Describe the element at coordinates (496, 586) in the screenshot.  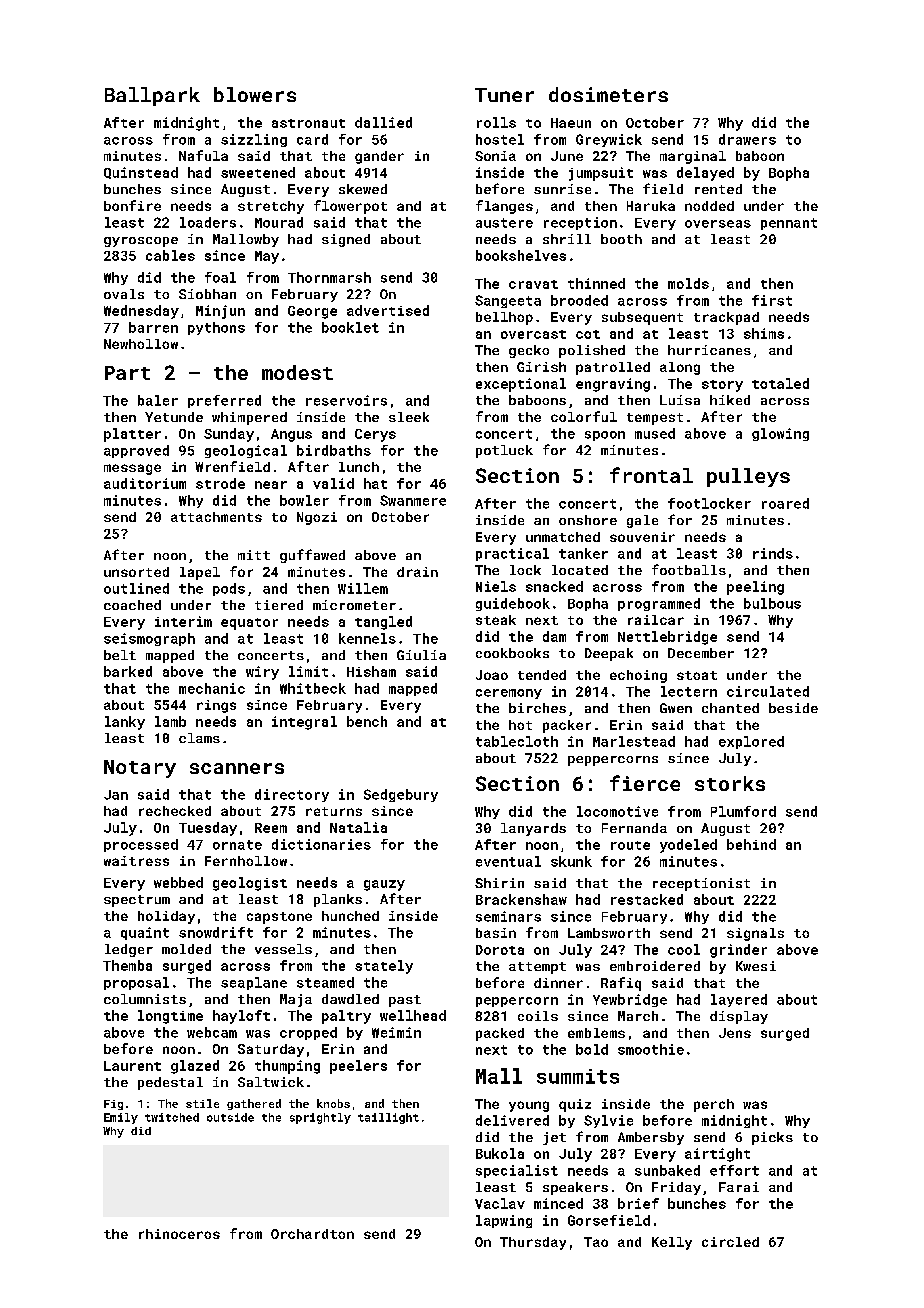
I see `Niels` at that location.
